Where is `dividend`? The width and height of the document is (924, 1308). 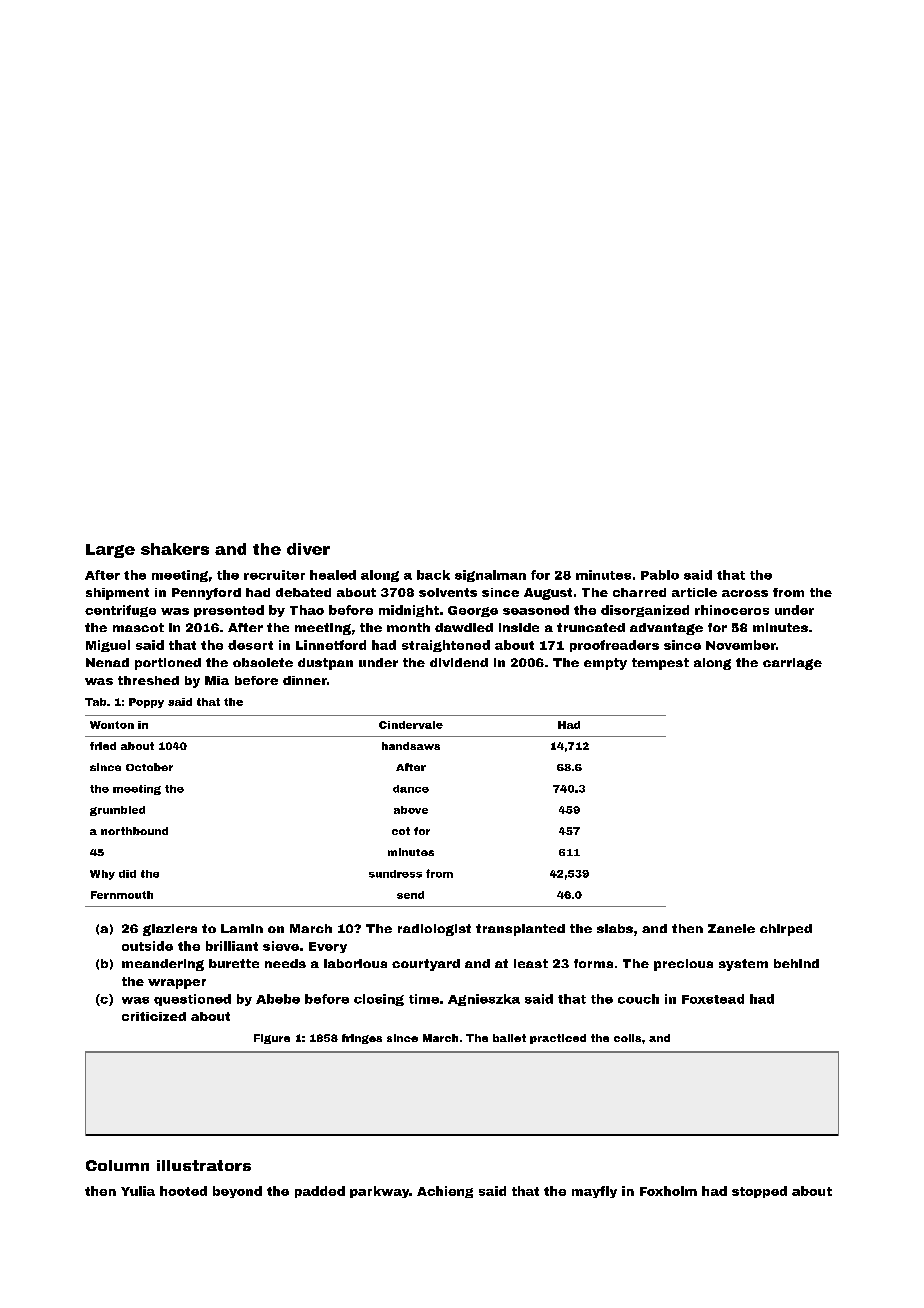
dividend is located at coordinates (459, 662).
